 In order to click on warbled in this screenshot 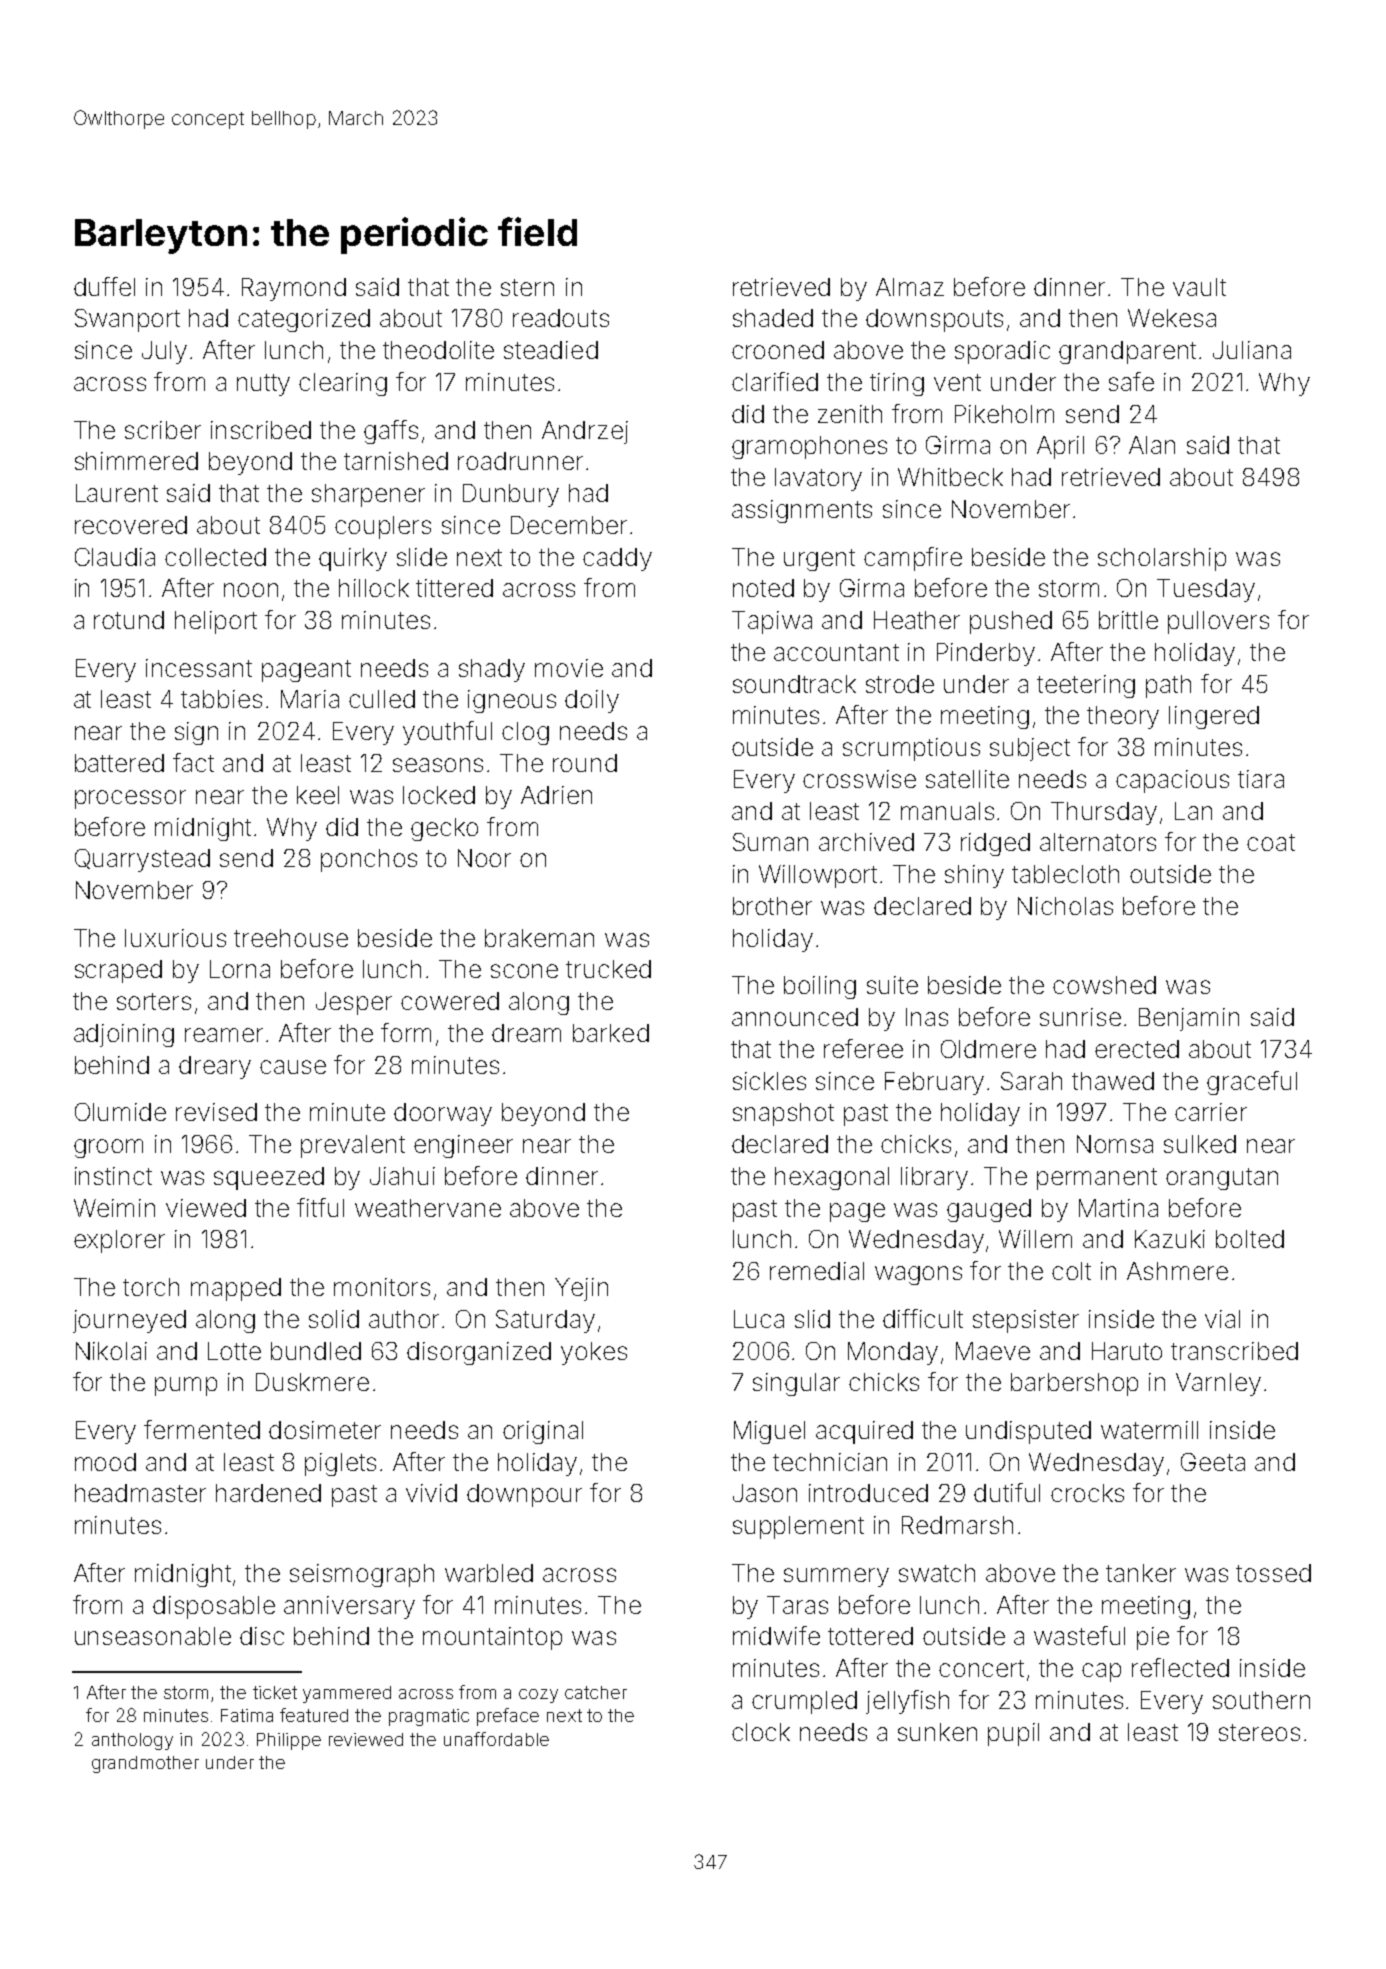, I will do `click(489, 1573)`.
